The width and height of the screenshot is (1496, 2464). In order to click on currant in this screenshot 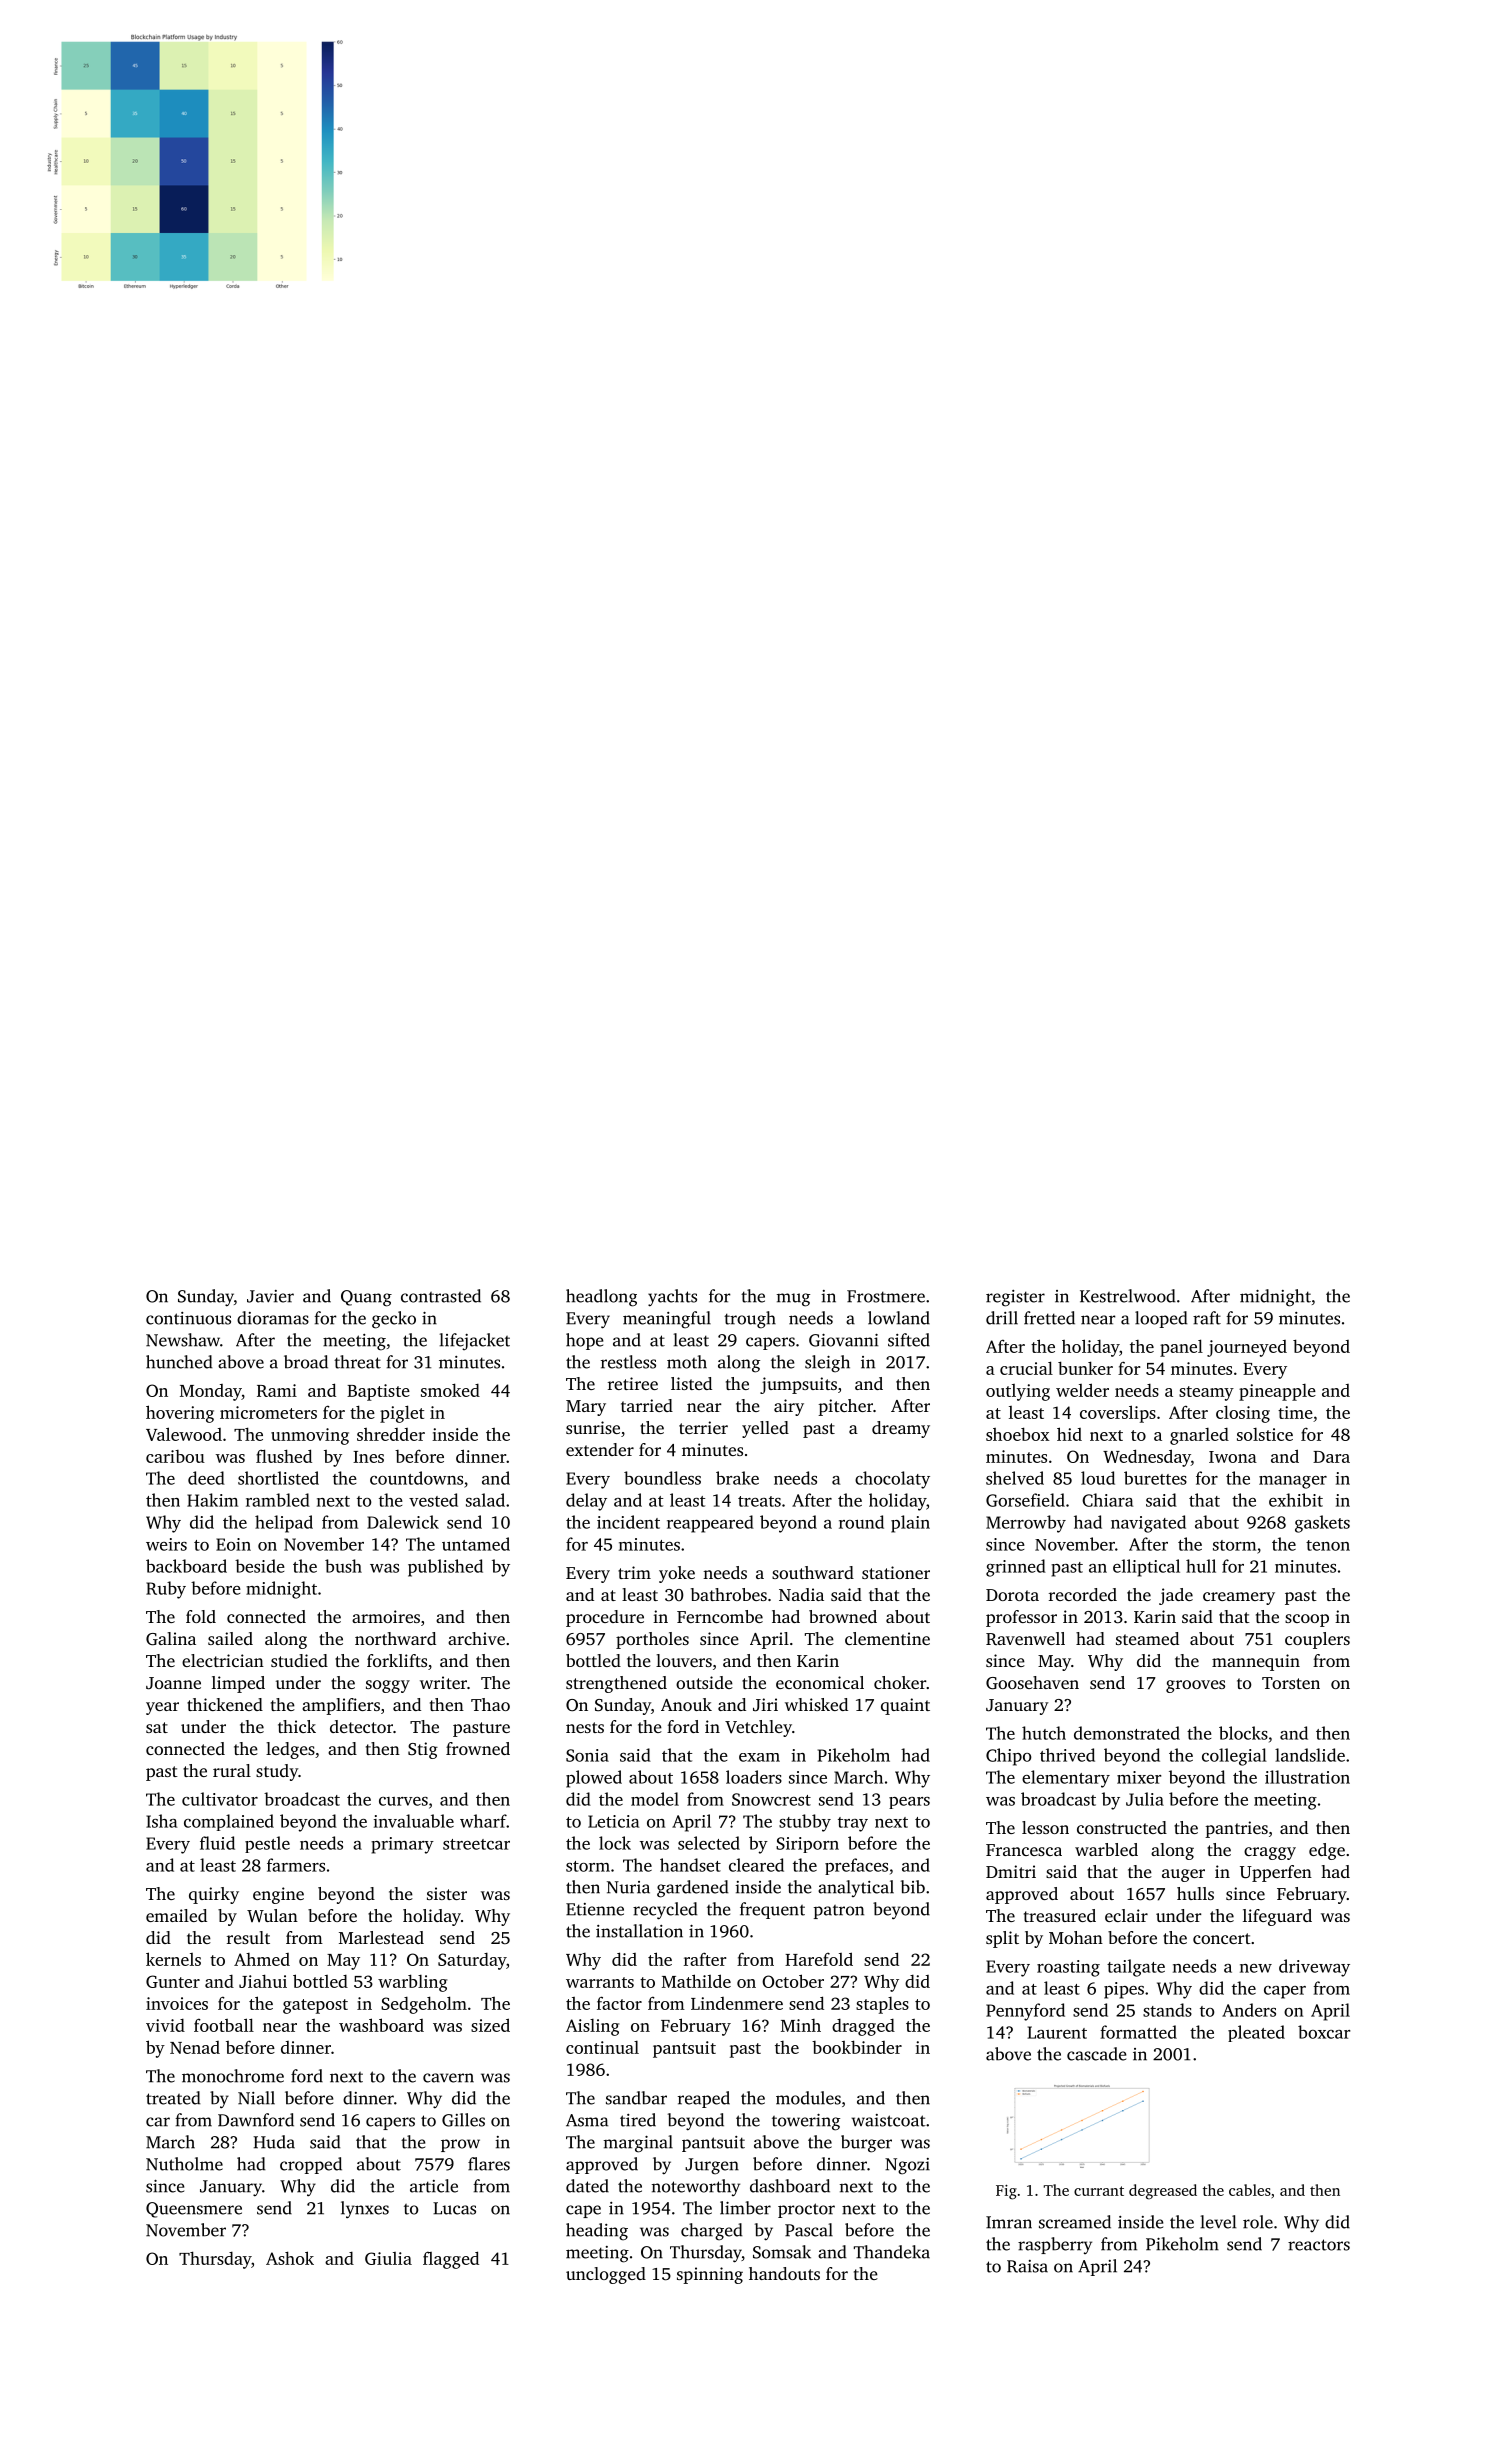, I will do `click(1099, 2191)`.
